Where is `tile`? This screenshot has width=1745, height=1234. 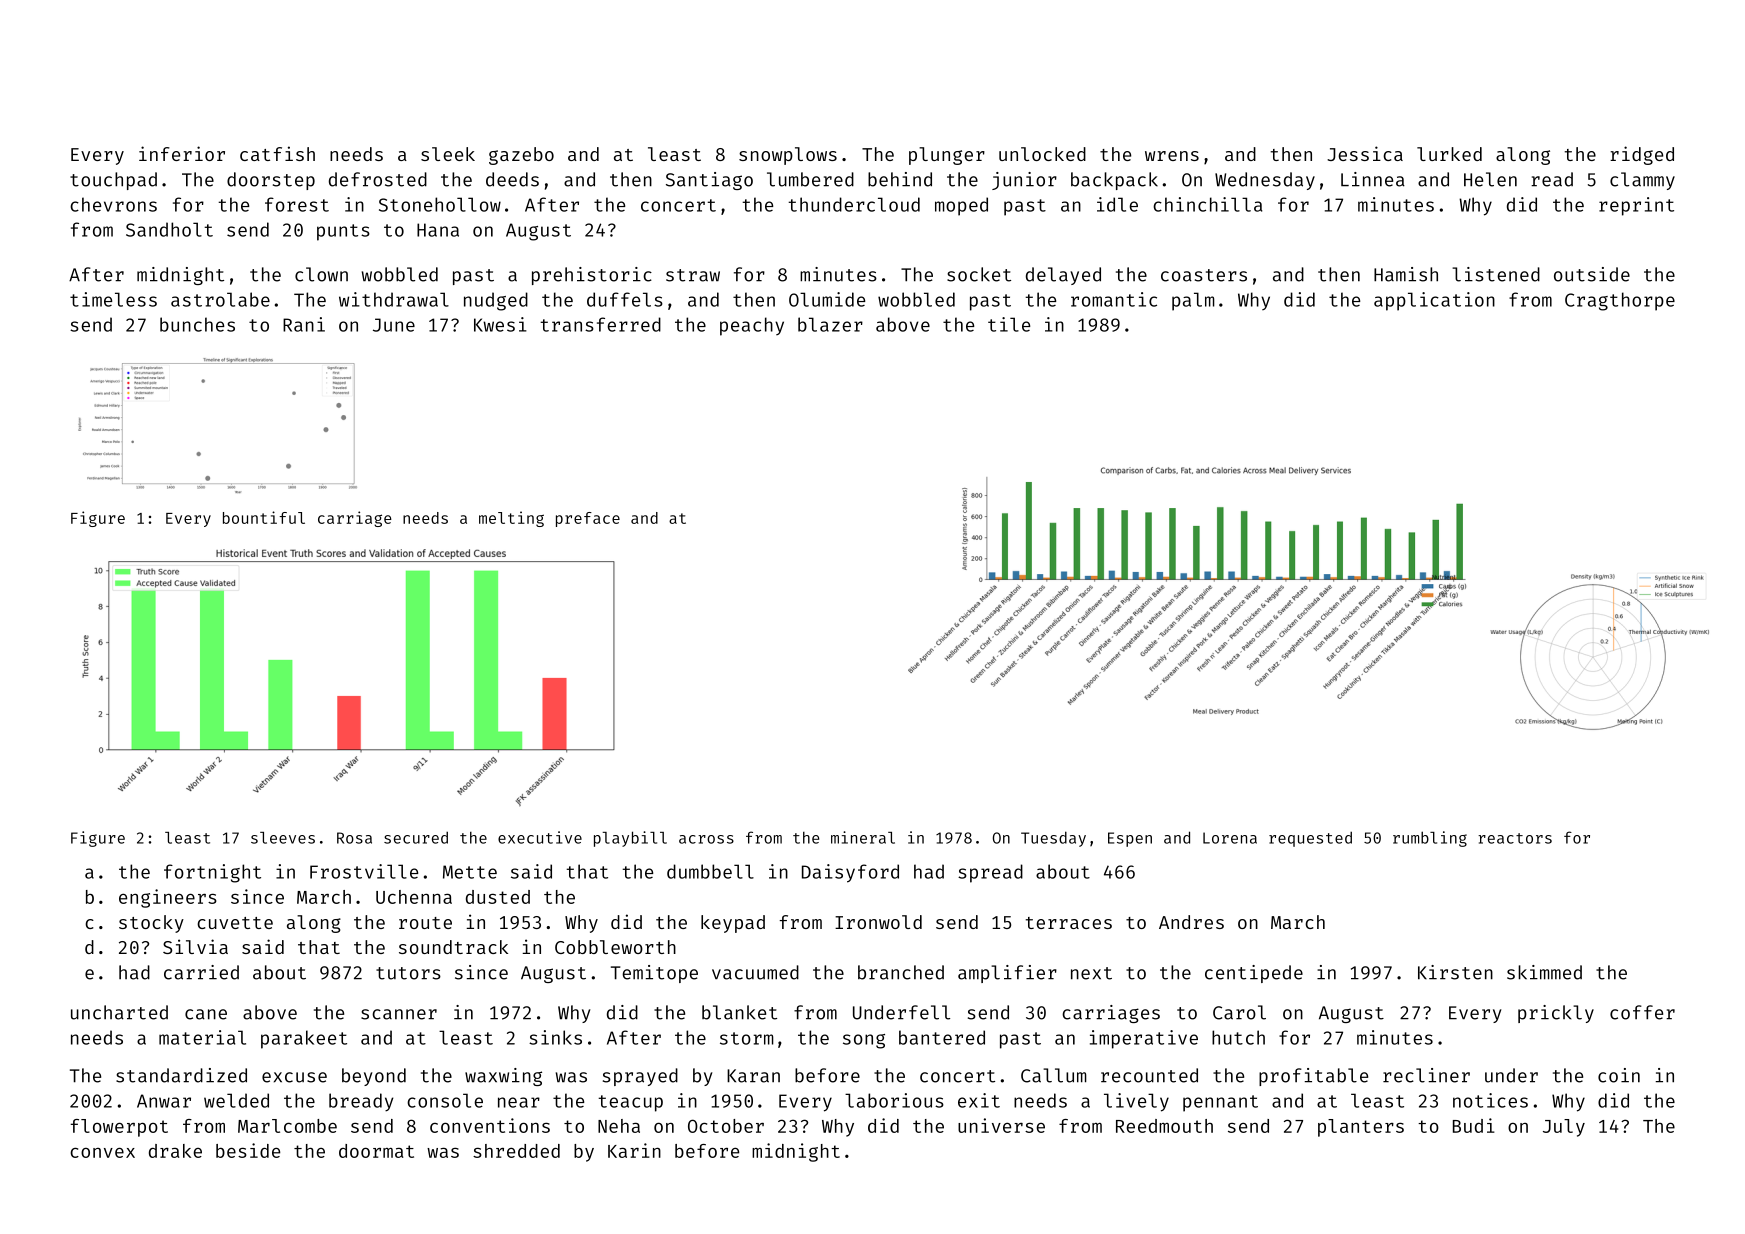
tile is located at coordinates (1009, 324).
